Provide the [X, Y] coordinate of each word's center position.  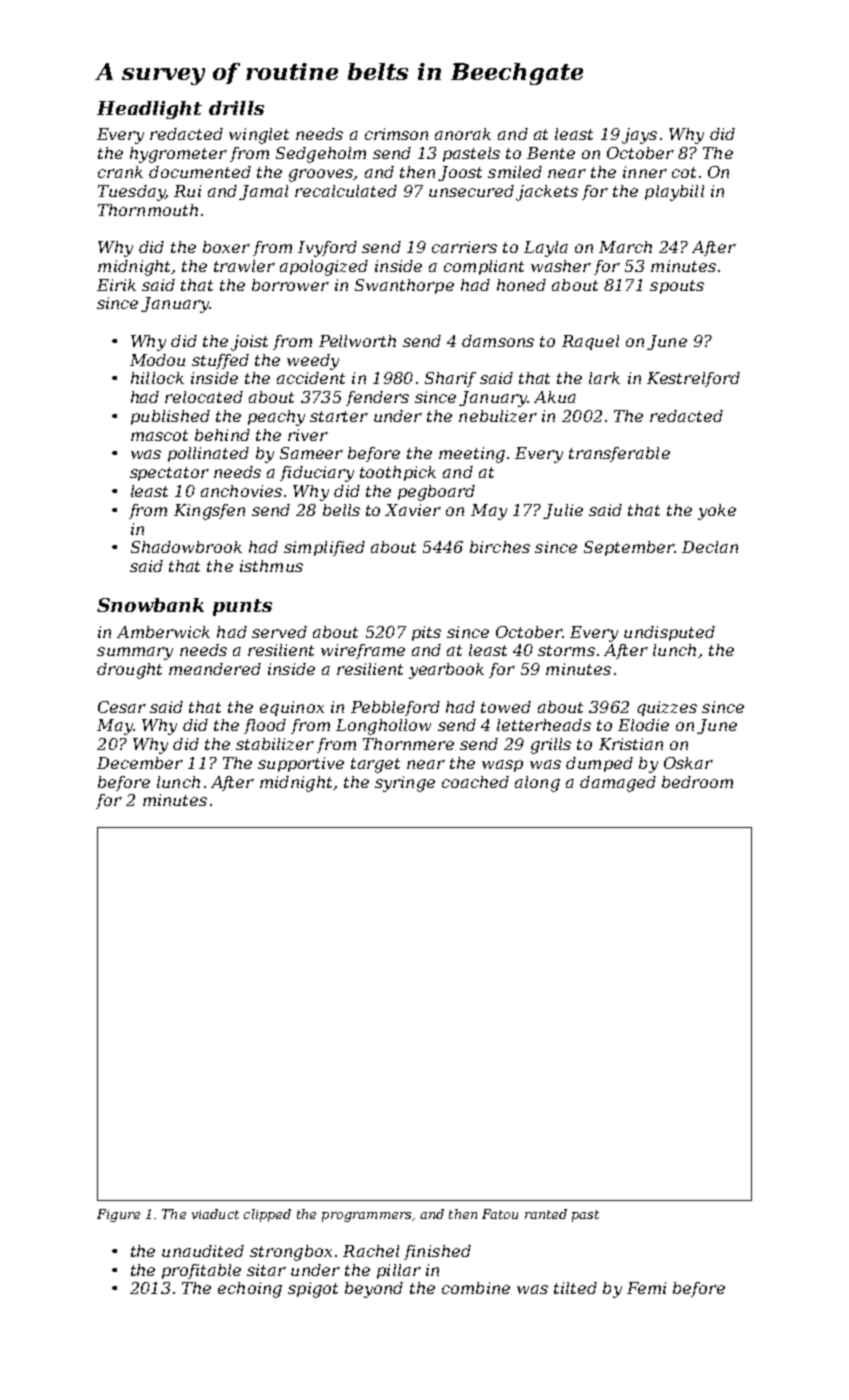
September [629, 548]
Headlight [149, 110]
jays [639, 136]
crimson [396, 134]
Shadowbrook [186, 547]
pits [426, 633]
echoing [250, 1290]
